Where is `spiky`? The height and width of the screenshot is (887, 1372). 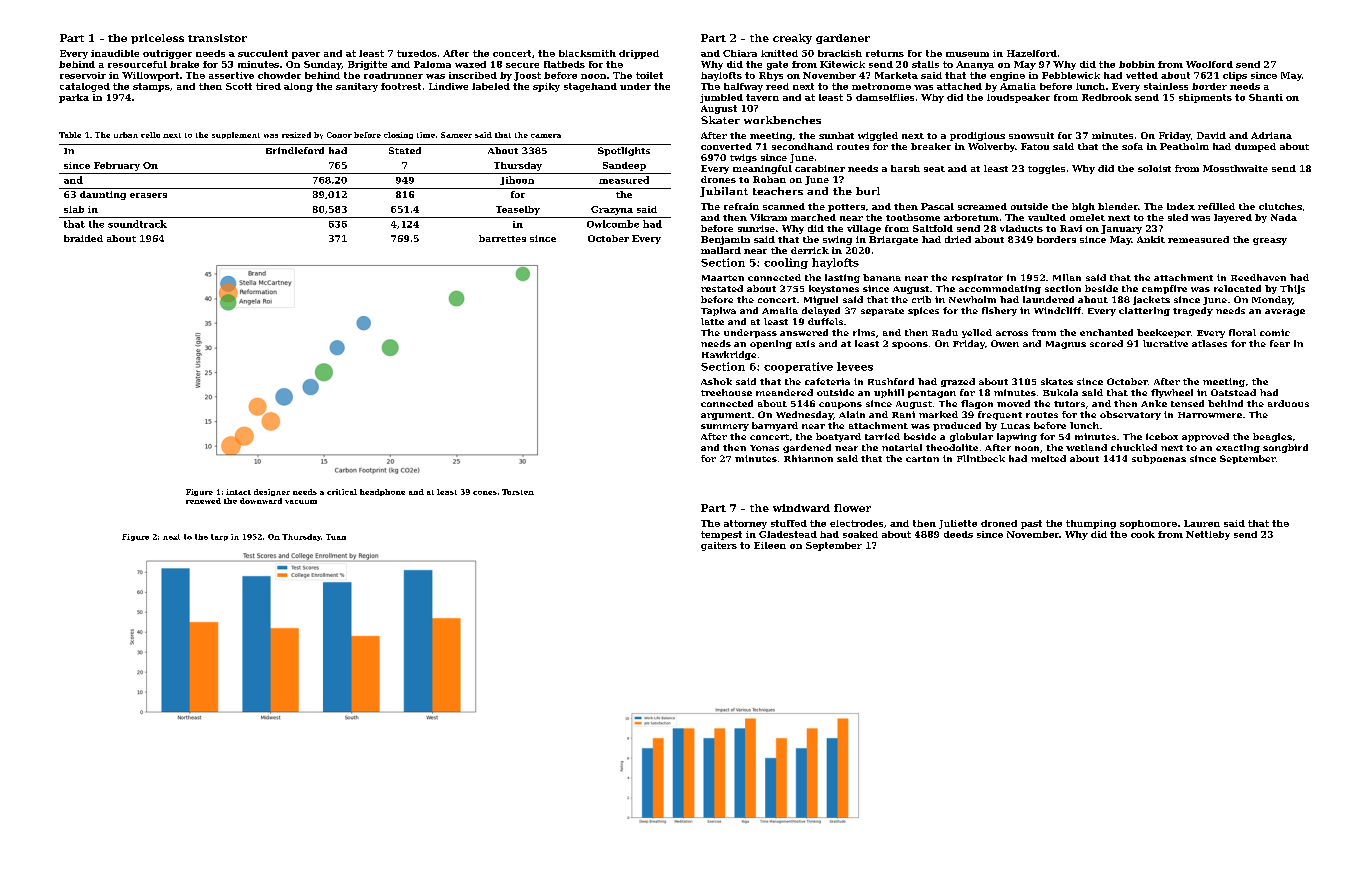
spiky is located at coordinates (546, 87).
